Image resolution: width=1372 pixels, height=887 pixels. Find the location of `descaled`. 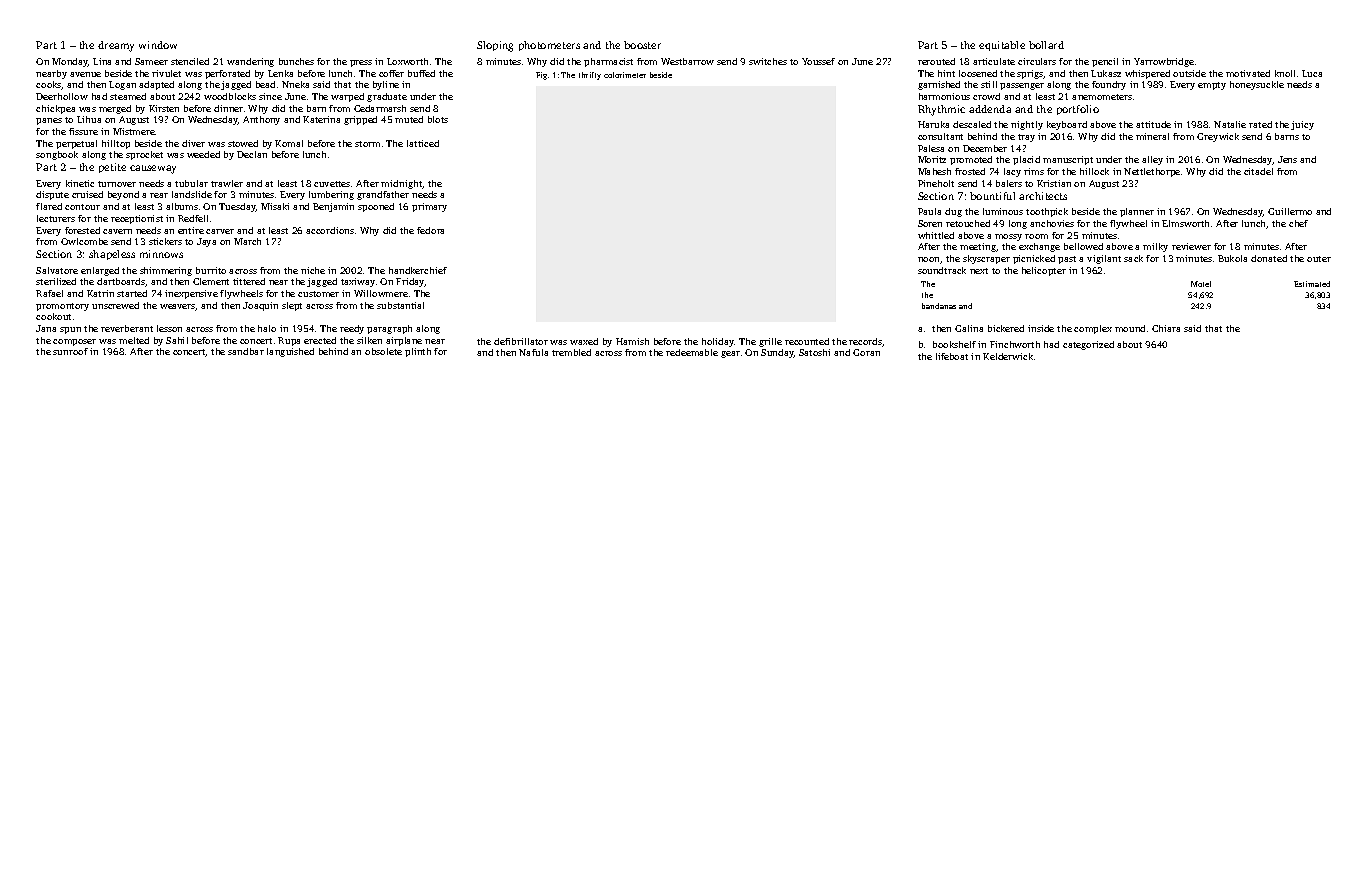

descaled is located at coordinates (972, 124).
